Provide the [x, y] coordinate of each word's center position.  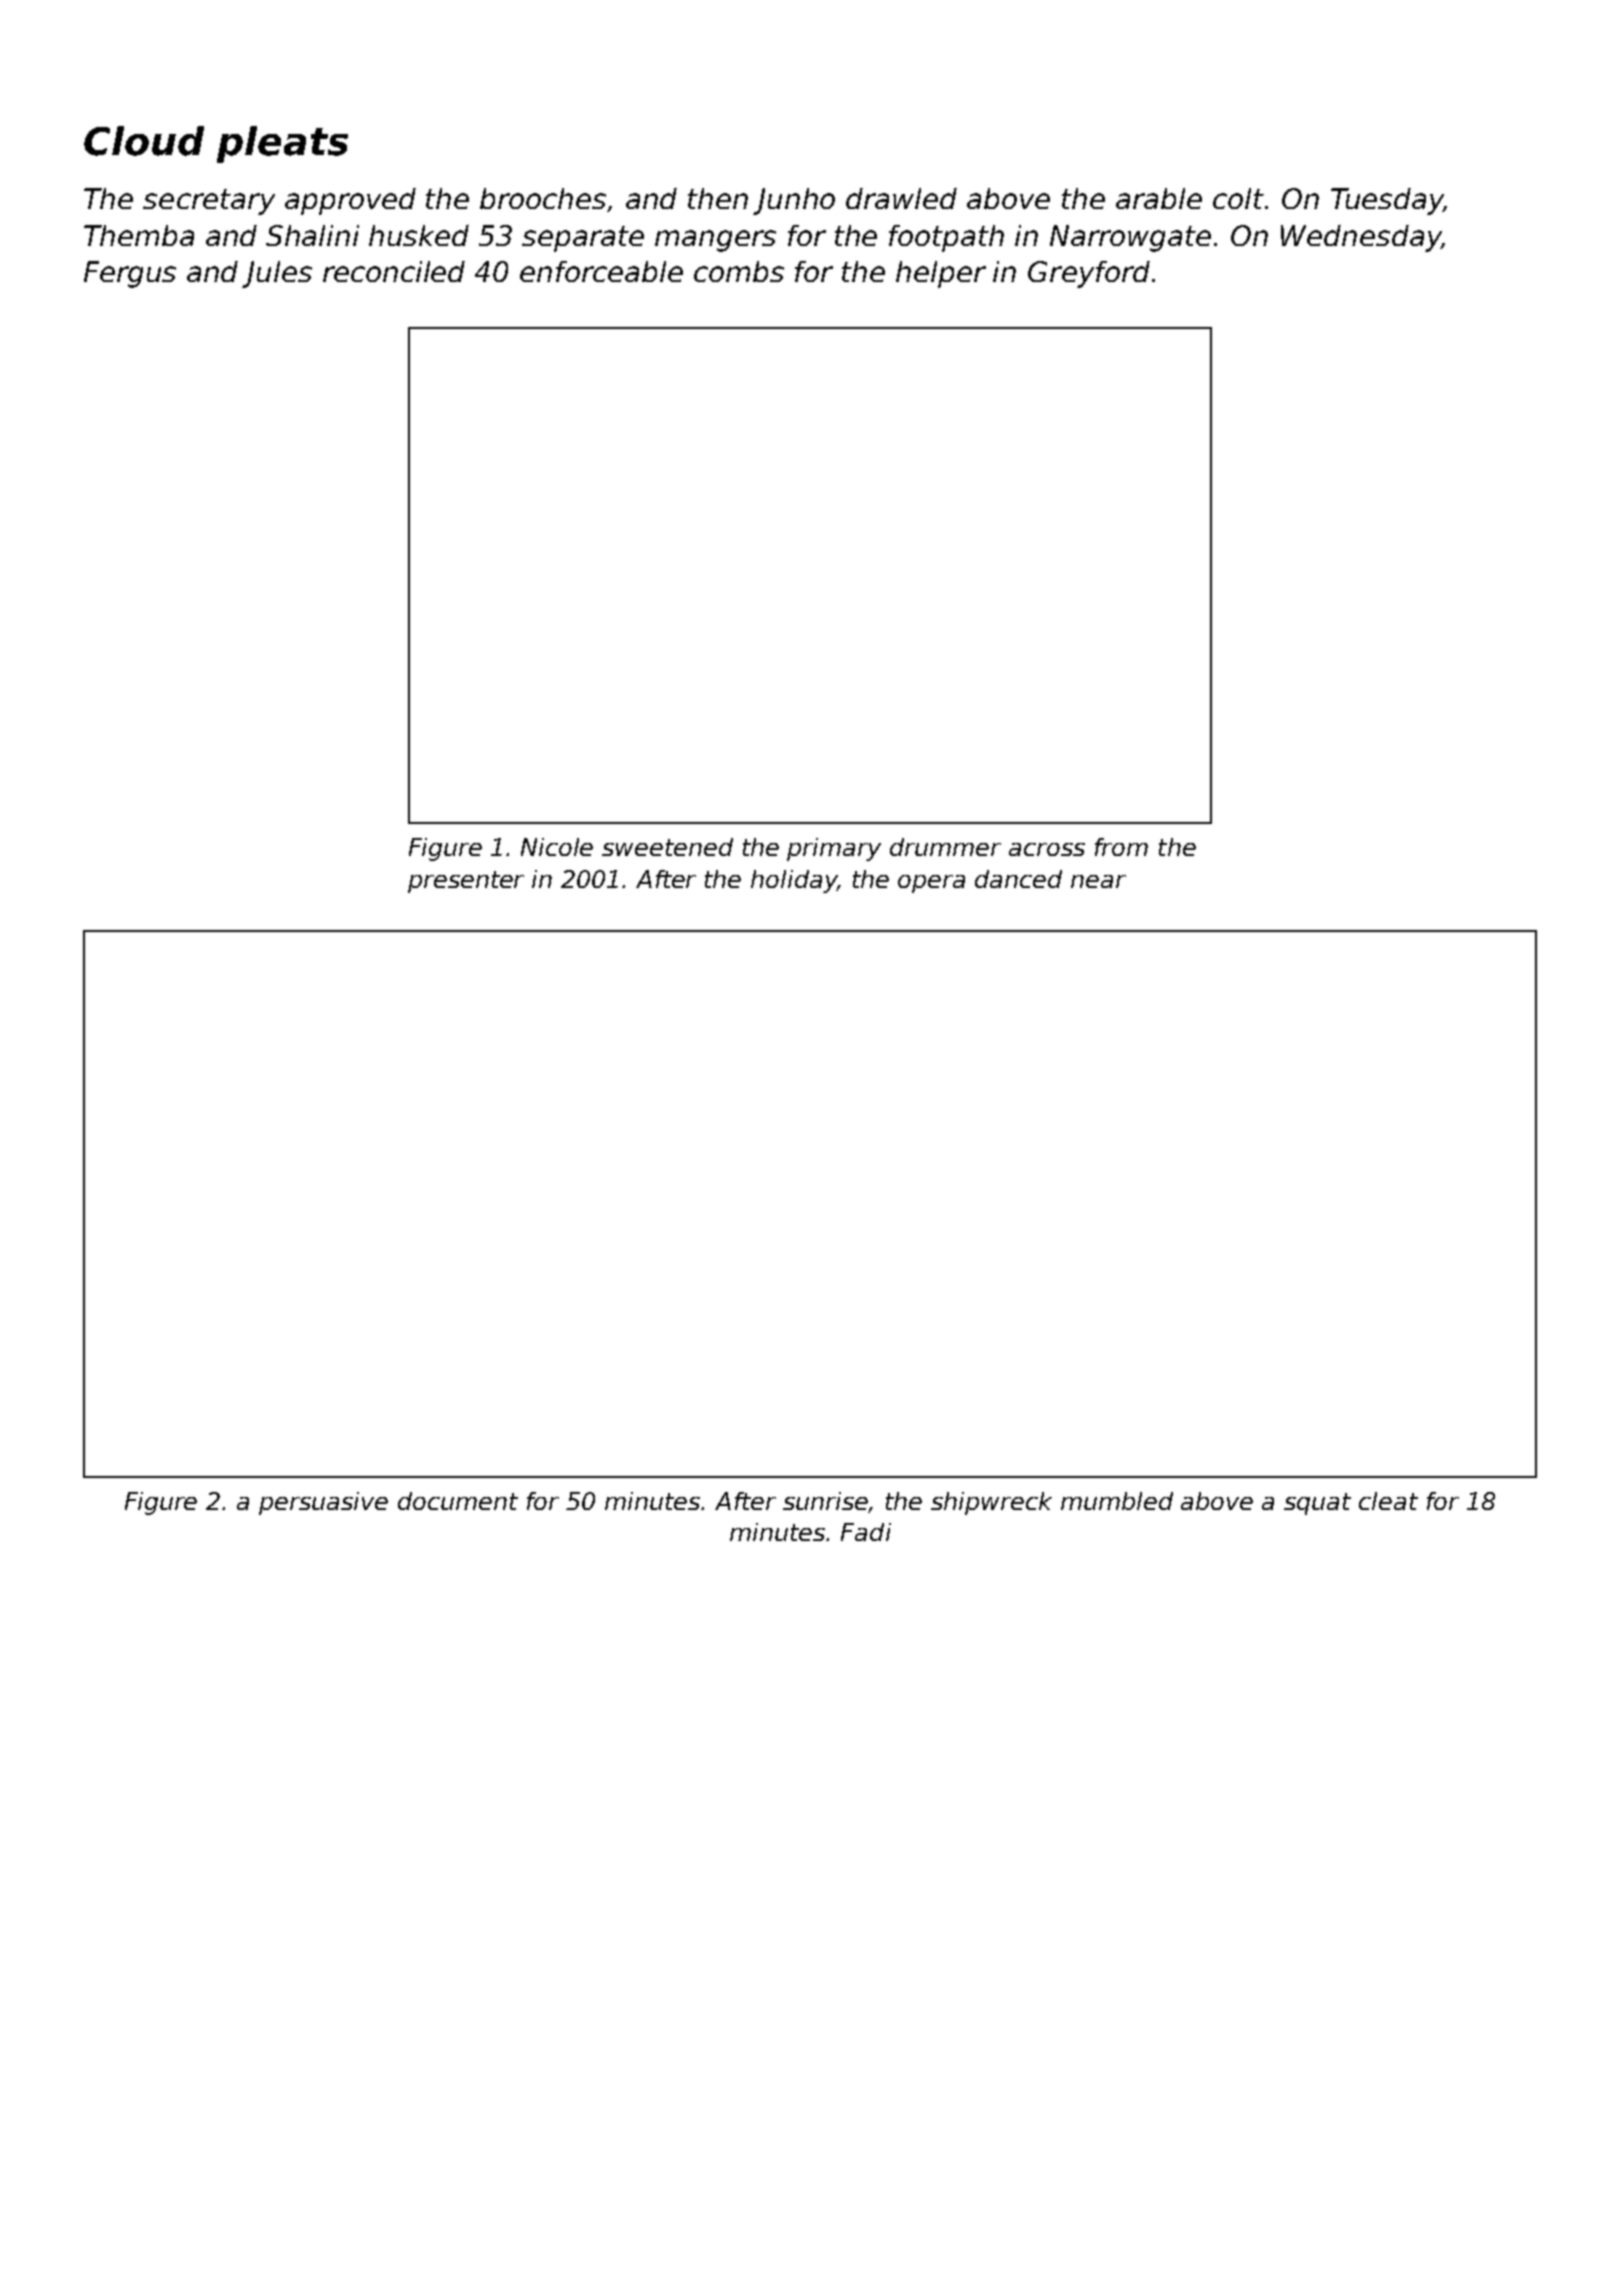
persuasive [323, 1503]
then [718, 198]
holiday [794, 881]
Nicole [557, 847]
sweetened [667, 847]
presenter [466, 882]
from [1121, 847]
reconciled [394, 271]
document [458, 1501]
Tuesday [1387, 201]
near [1098, 881]
